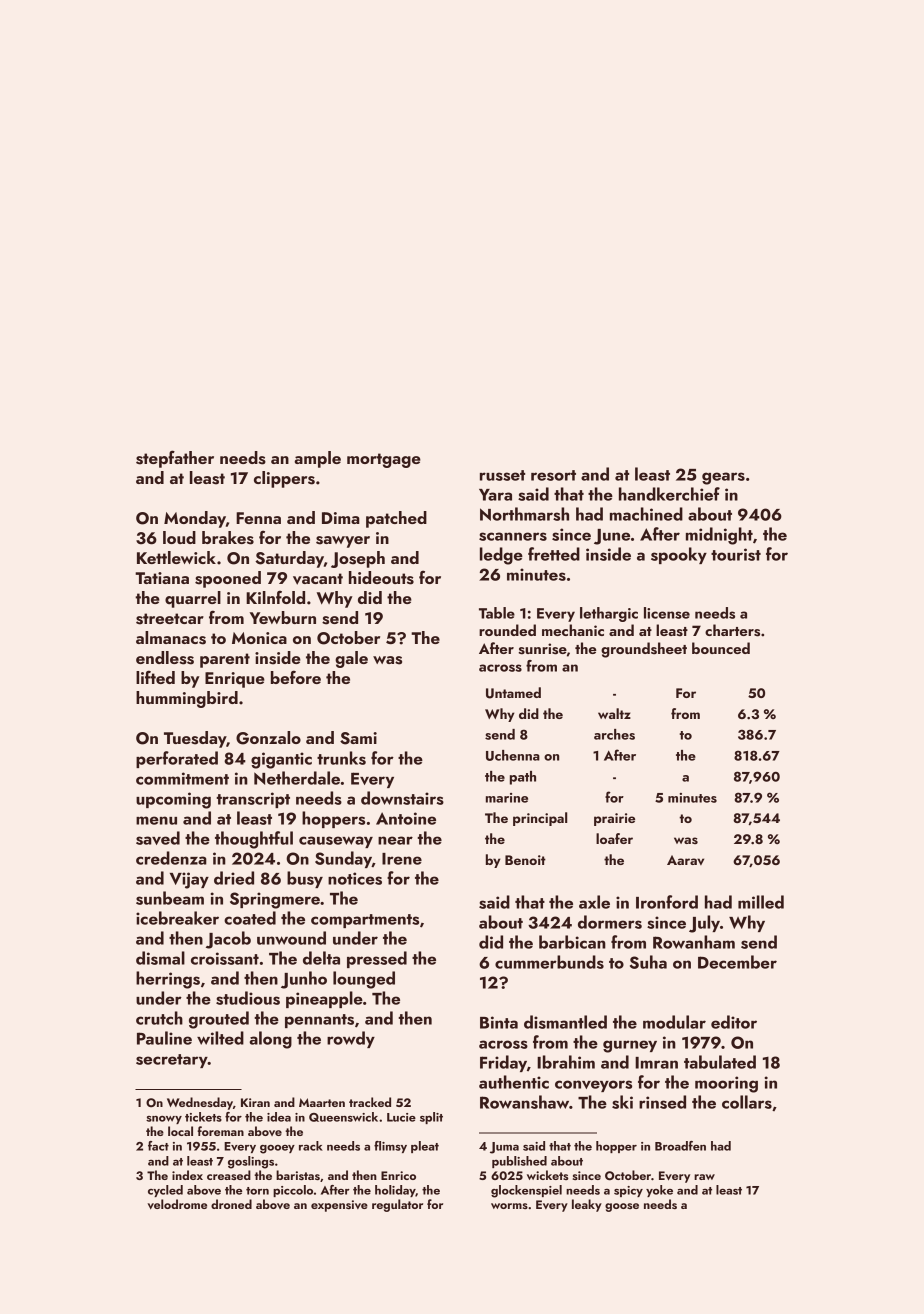  What do you see at coordinates (723, 478) in the page?
I see `gears` at bounding box center [723, 478].
